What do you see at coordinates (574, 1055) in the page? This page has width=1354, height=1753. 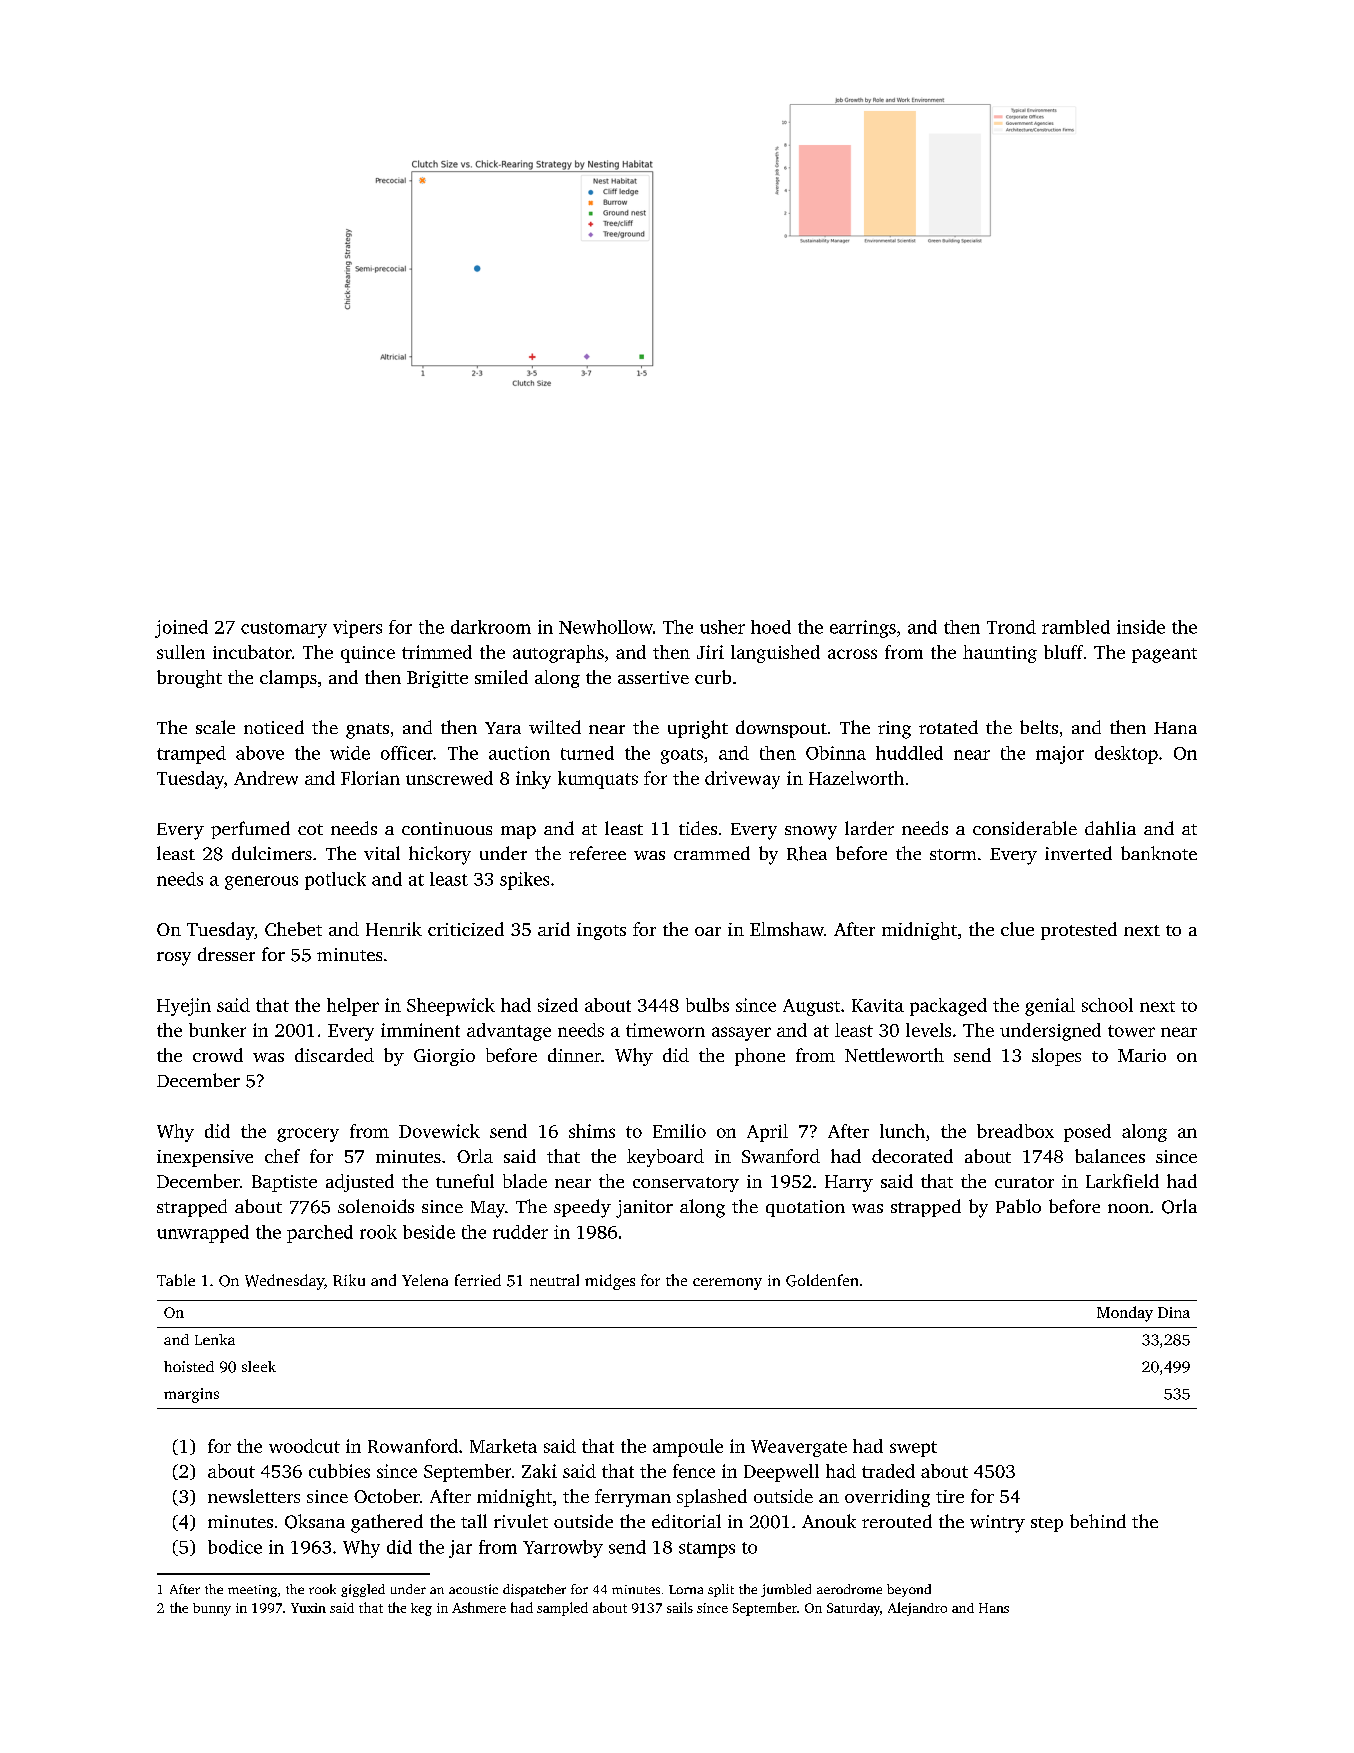 I see `dinner` at bounding box center [574, 1055].
